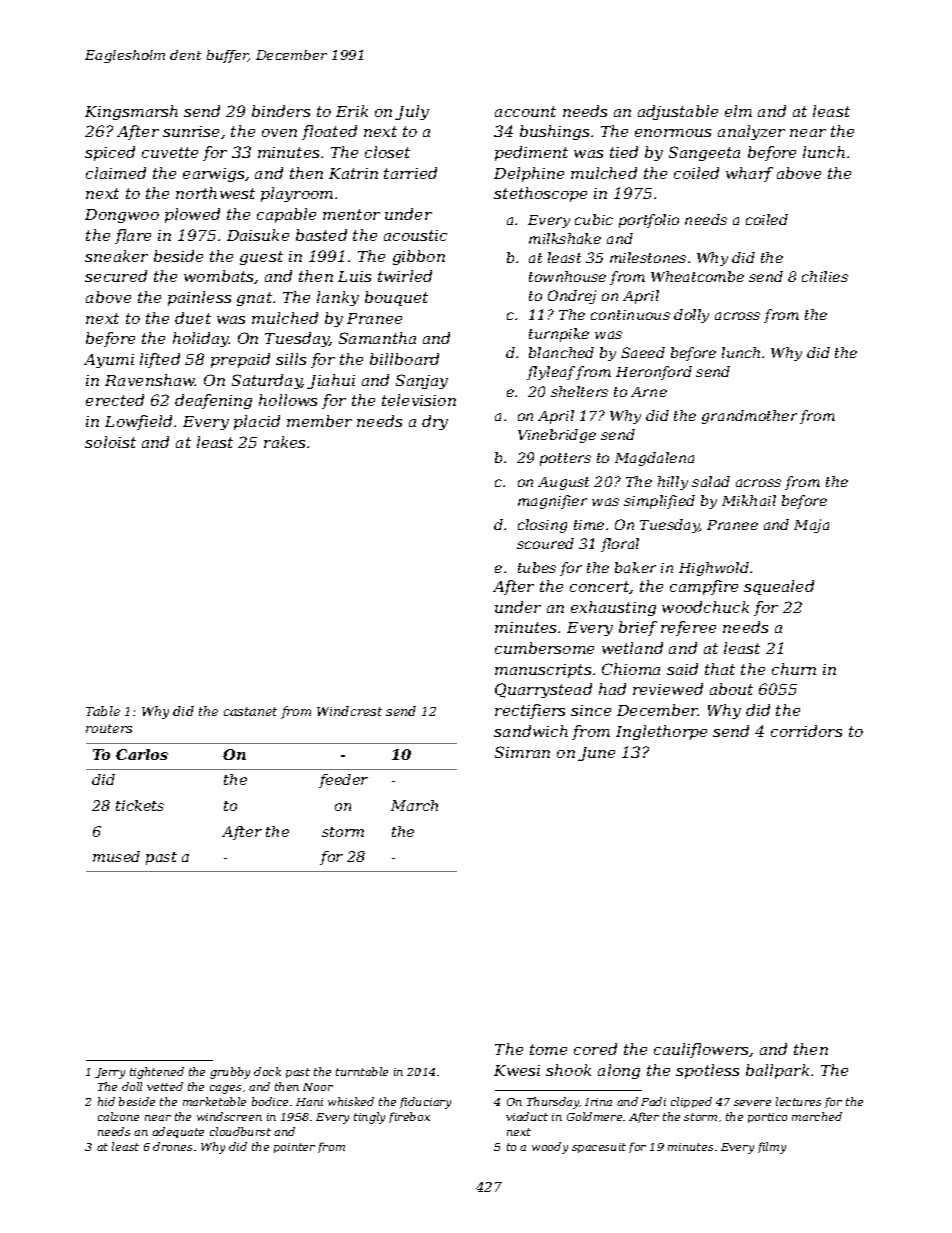  Describe the element at coordinates (435, 422) in the screenshot. I see `dry` at that location.
